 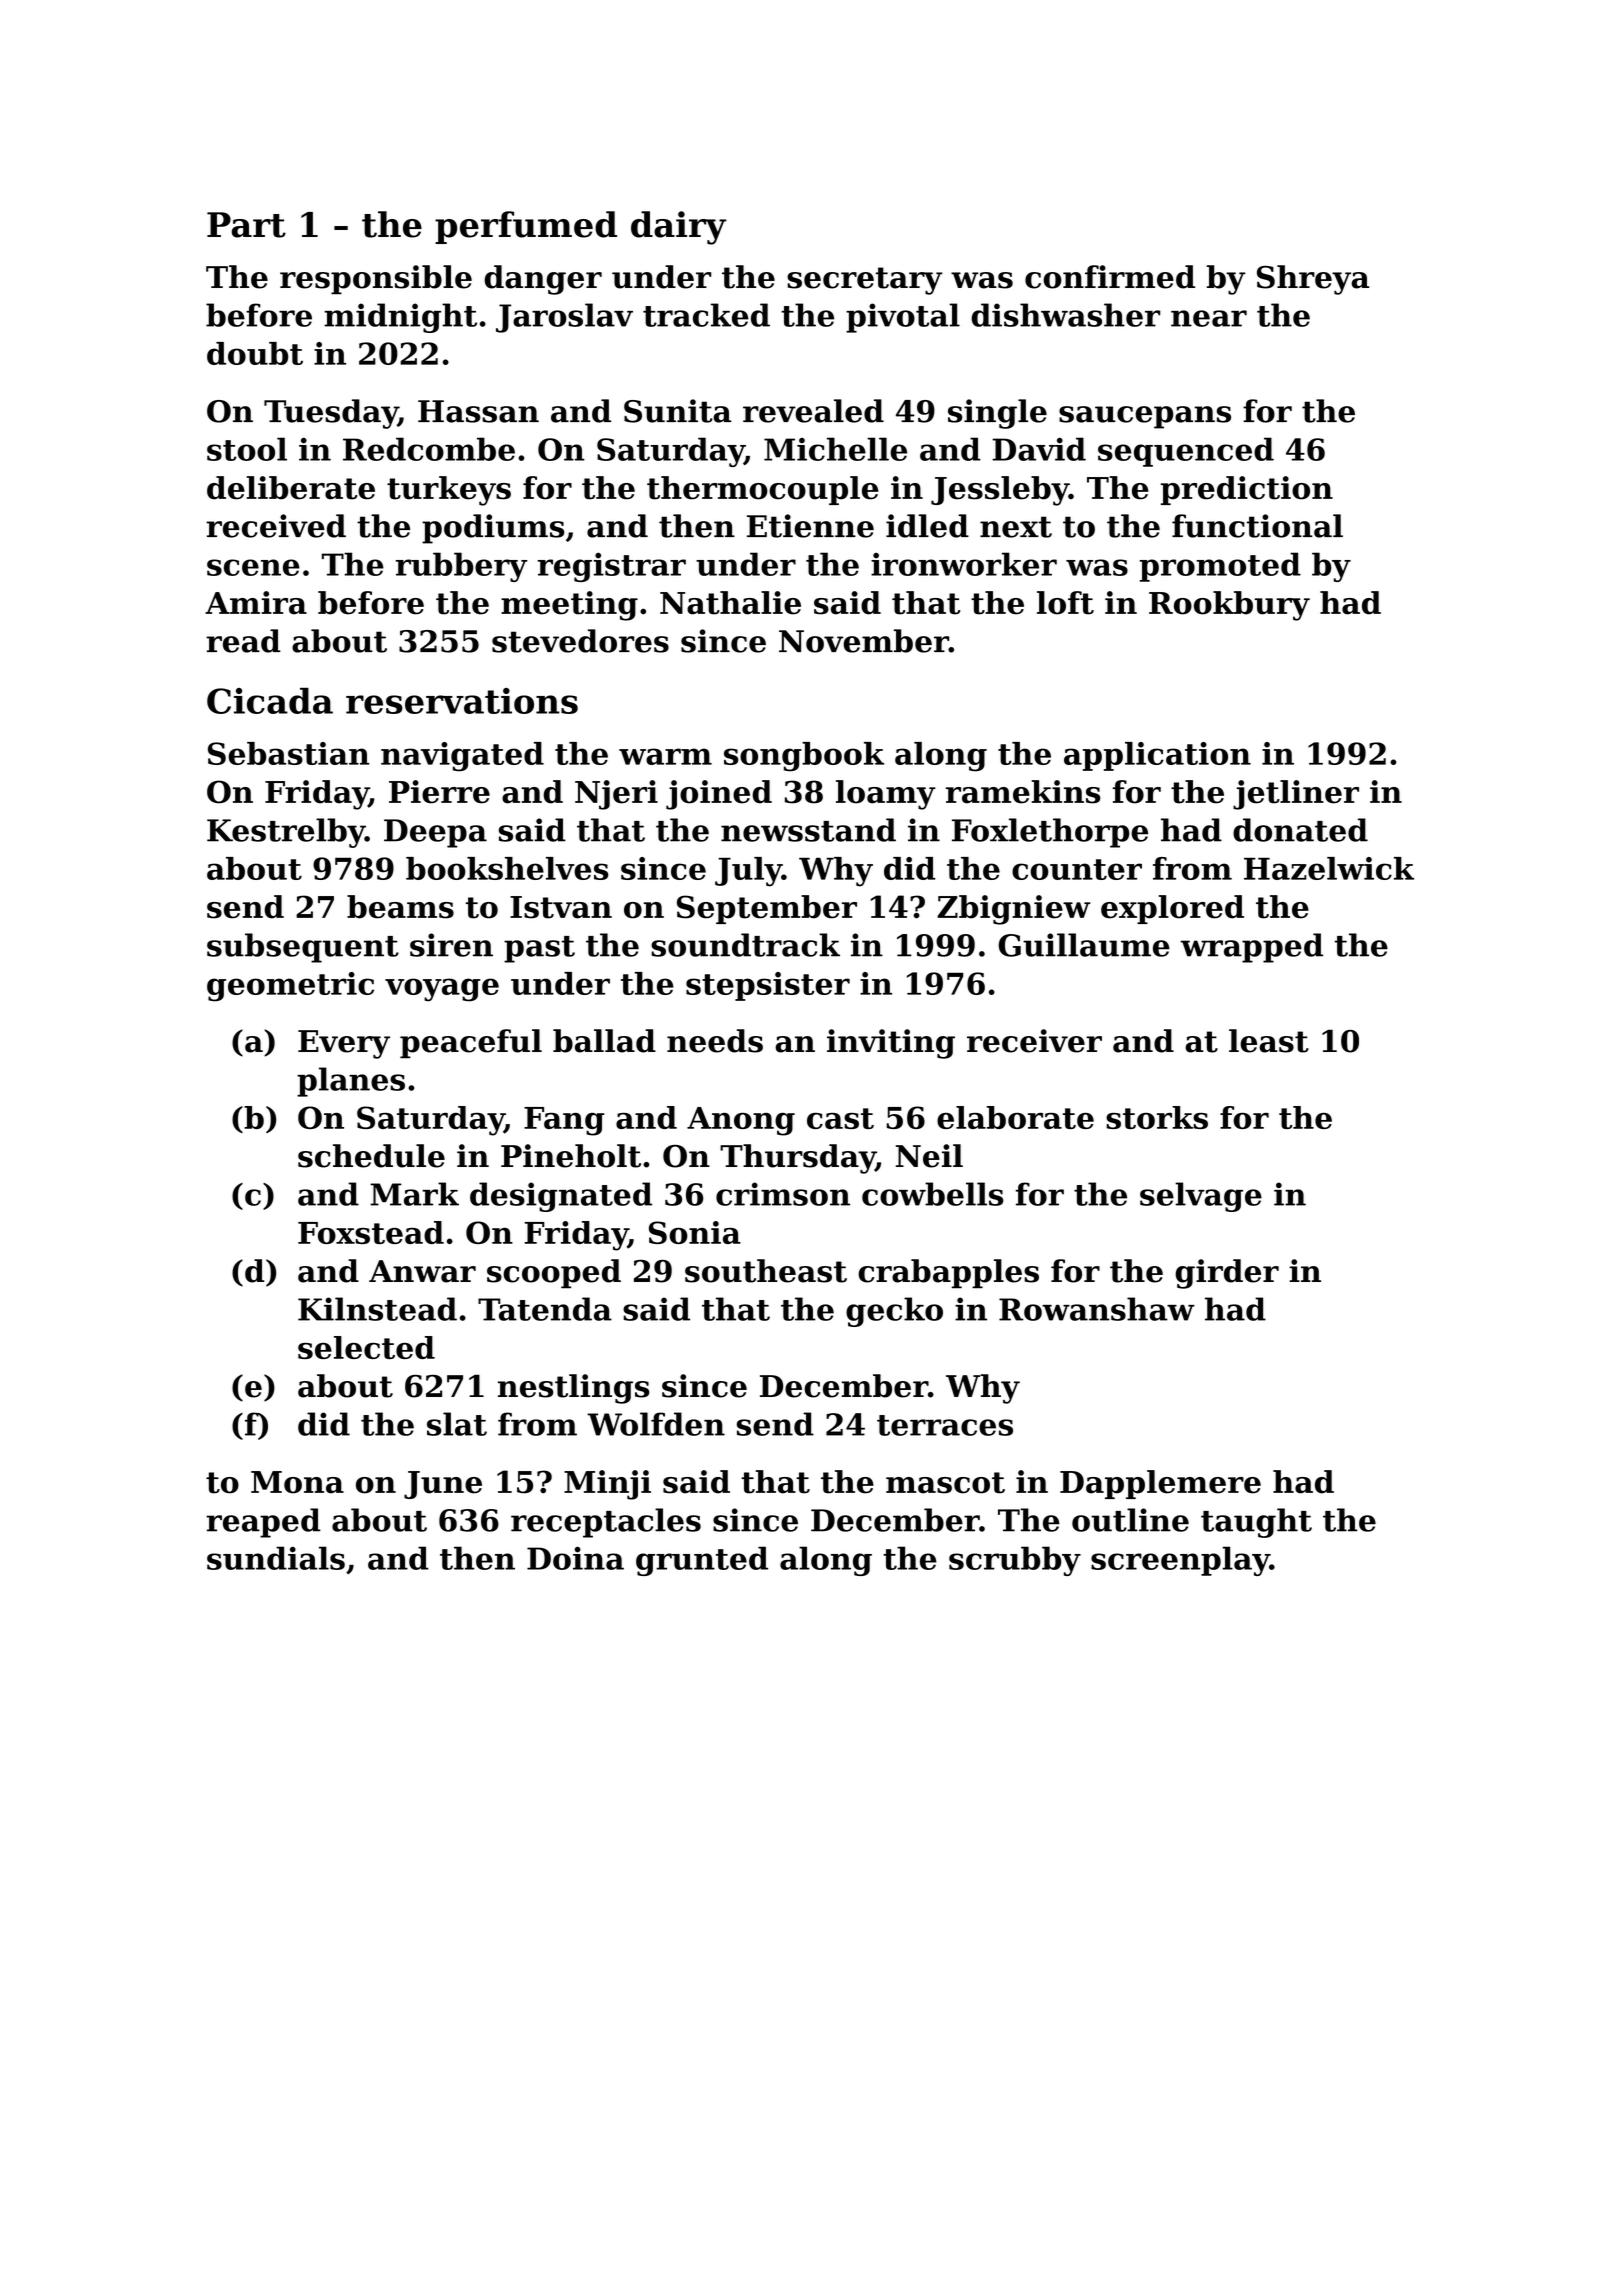 What do you see at coordinates (1227, 1274) in the document?
I see `girder` at bounding box center [1227, 1274].
